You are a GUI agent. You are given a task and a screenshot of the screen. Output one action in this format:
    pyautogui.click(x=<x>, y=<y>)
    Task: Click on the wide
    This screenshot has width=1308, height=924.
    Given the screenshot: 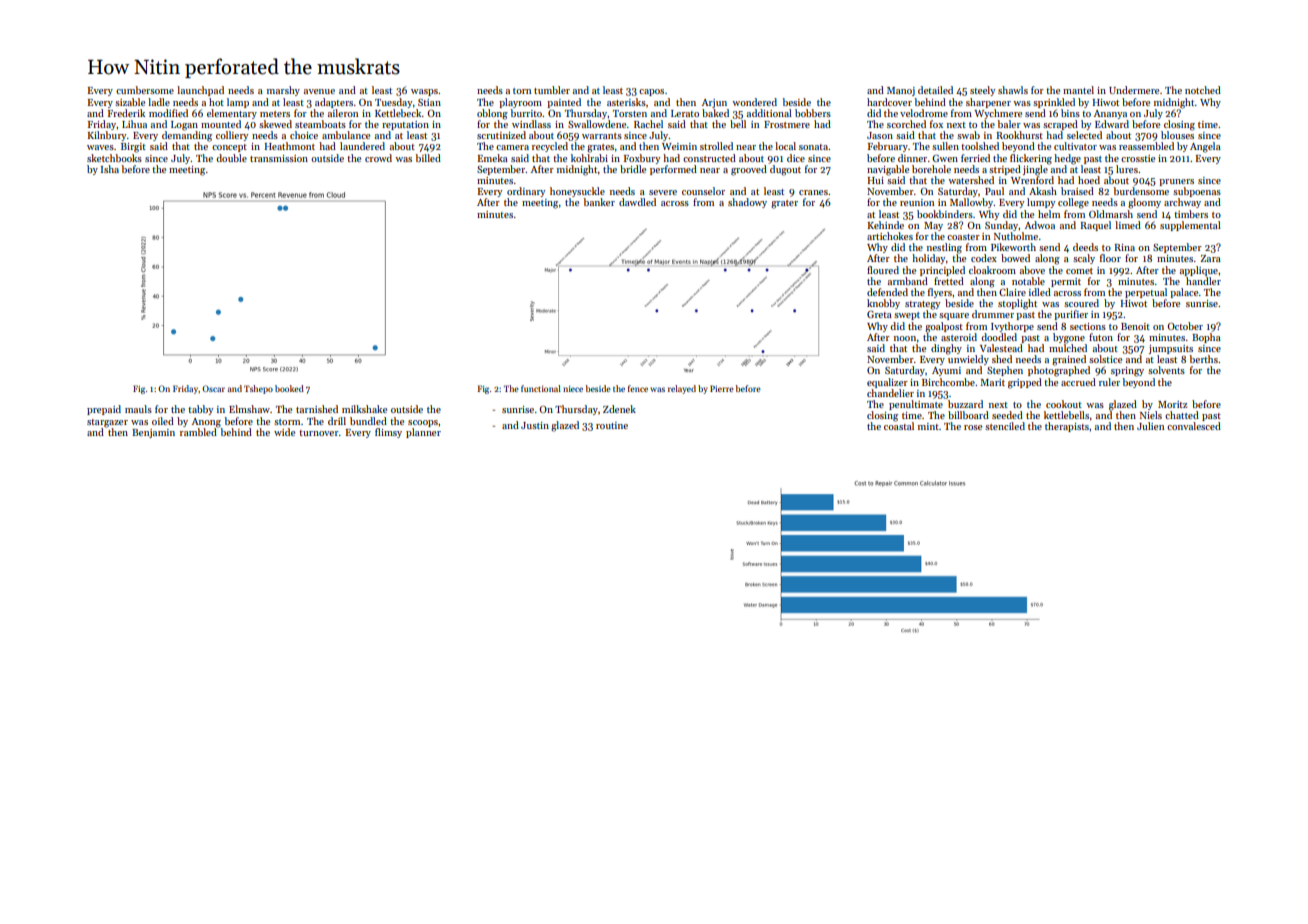 What is the action you would take?
    pyautogui.click(x=284, y=432)
